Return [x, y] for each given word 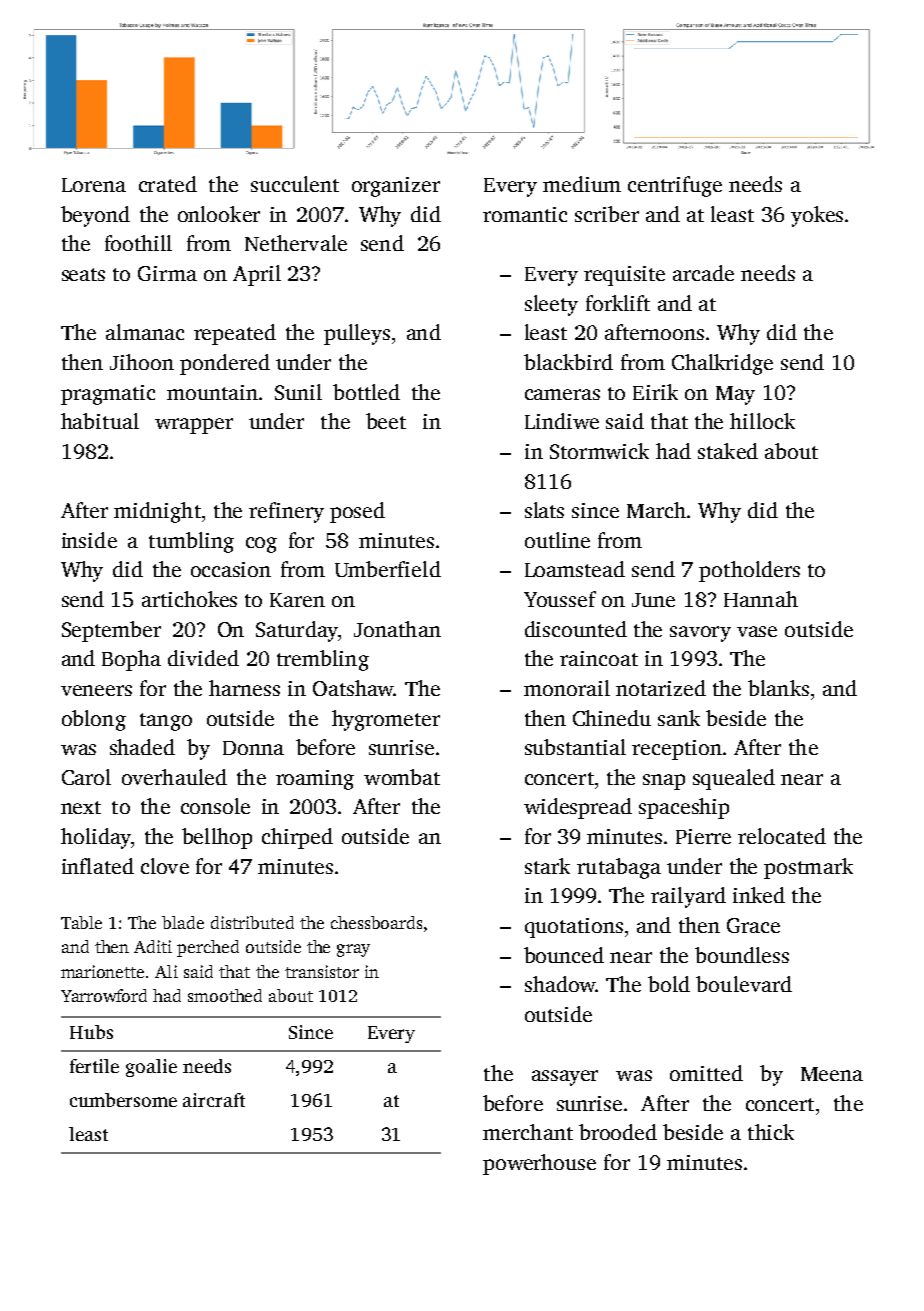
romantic [525, 214]
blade [183, 922]
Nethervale [296, 243]
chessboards [376, 922]
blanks [778, 688]
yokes [817, 216]
